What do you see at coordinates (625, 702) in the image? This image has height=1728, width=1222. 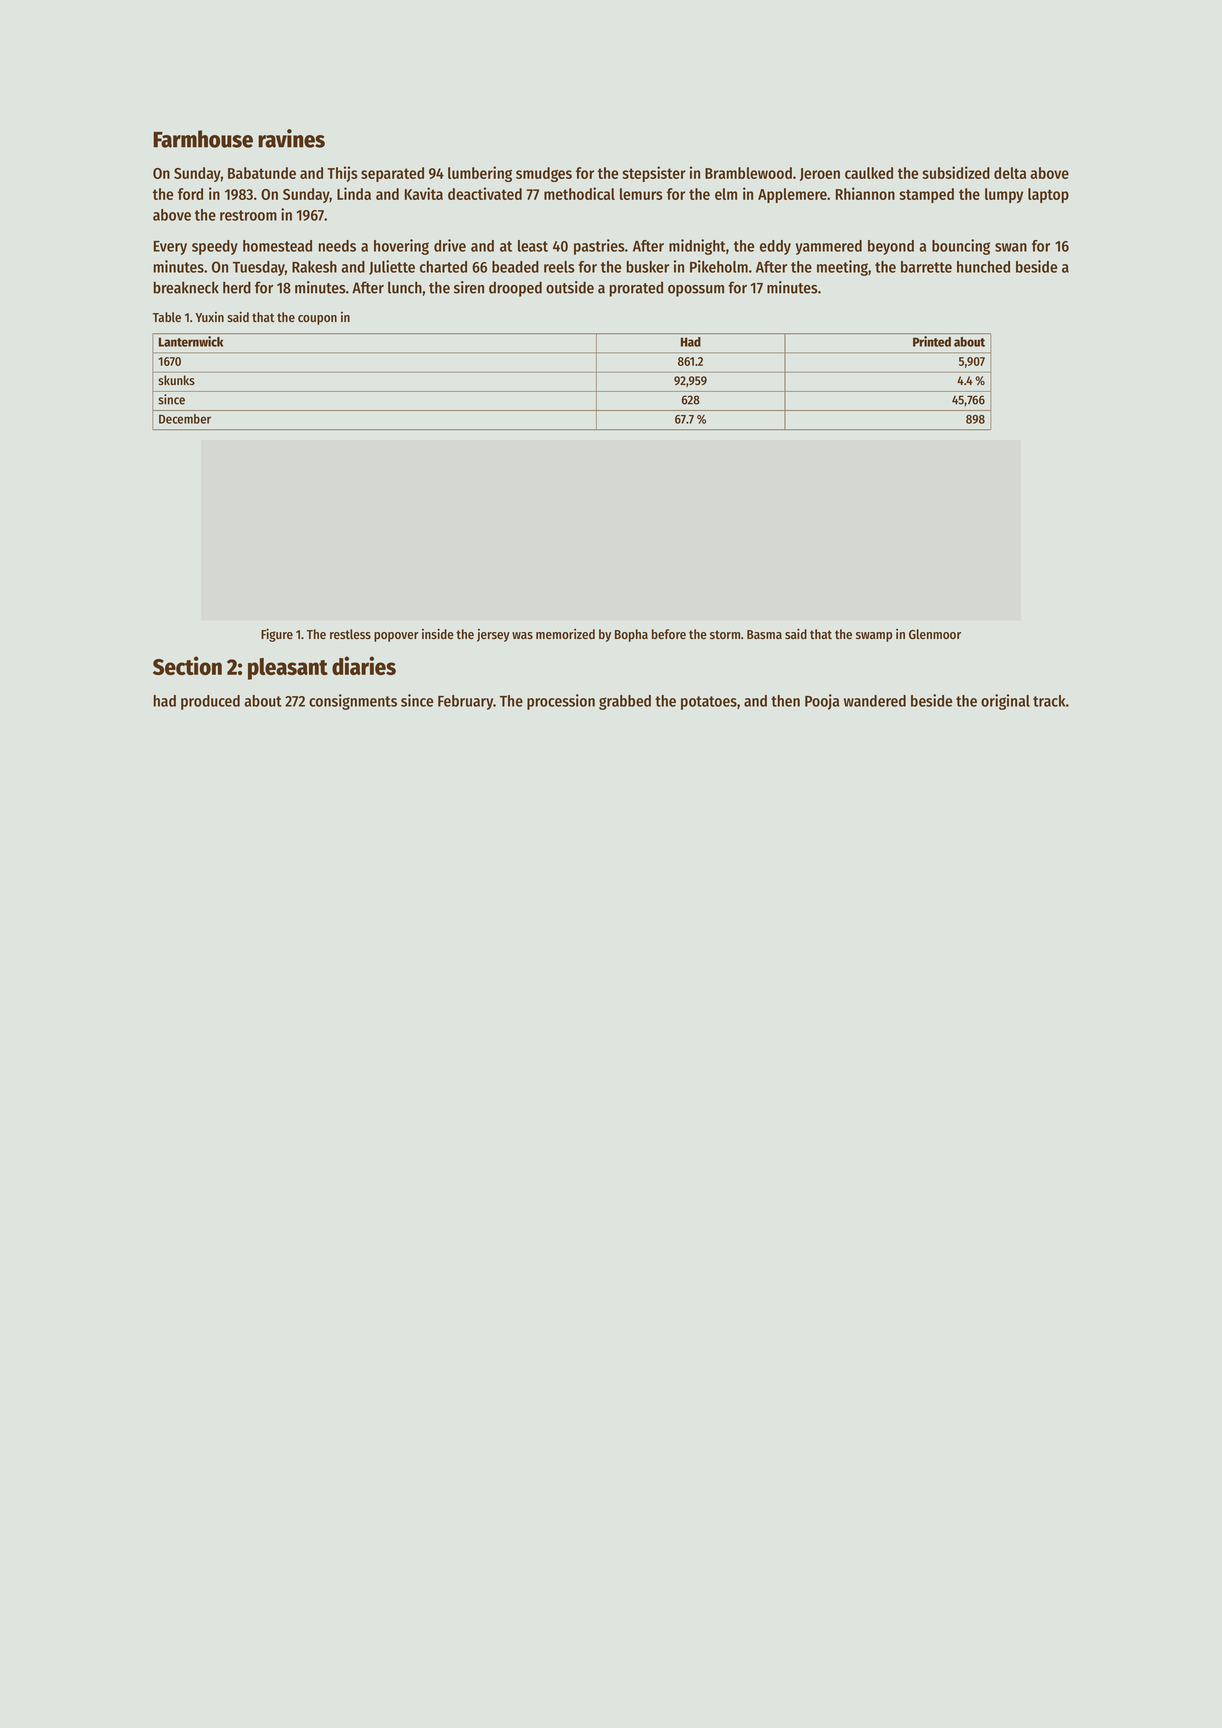 I see `grabbed` at bounding box center [625, 702].
